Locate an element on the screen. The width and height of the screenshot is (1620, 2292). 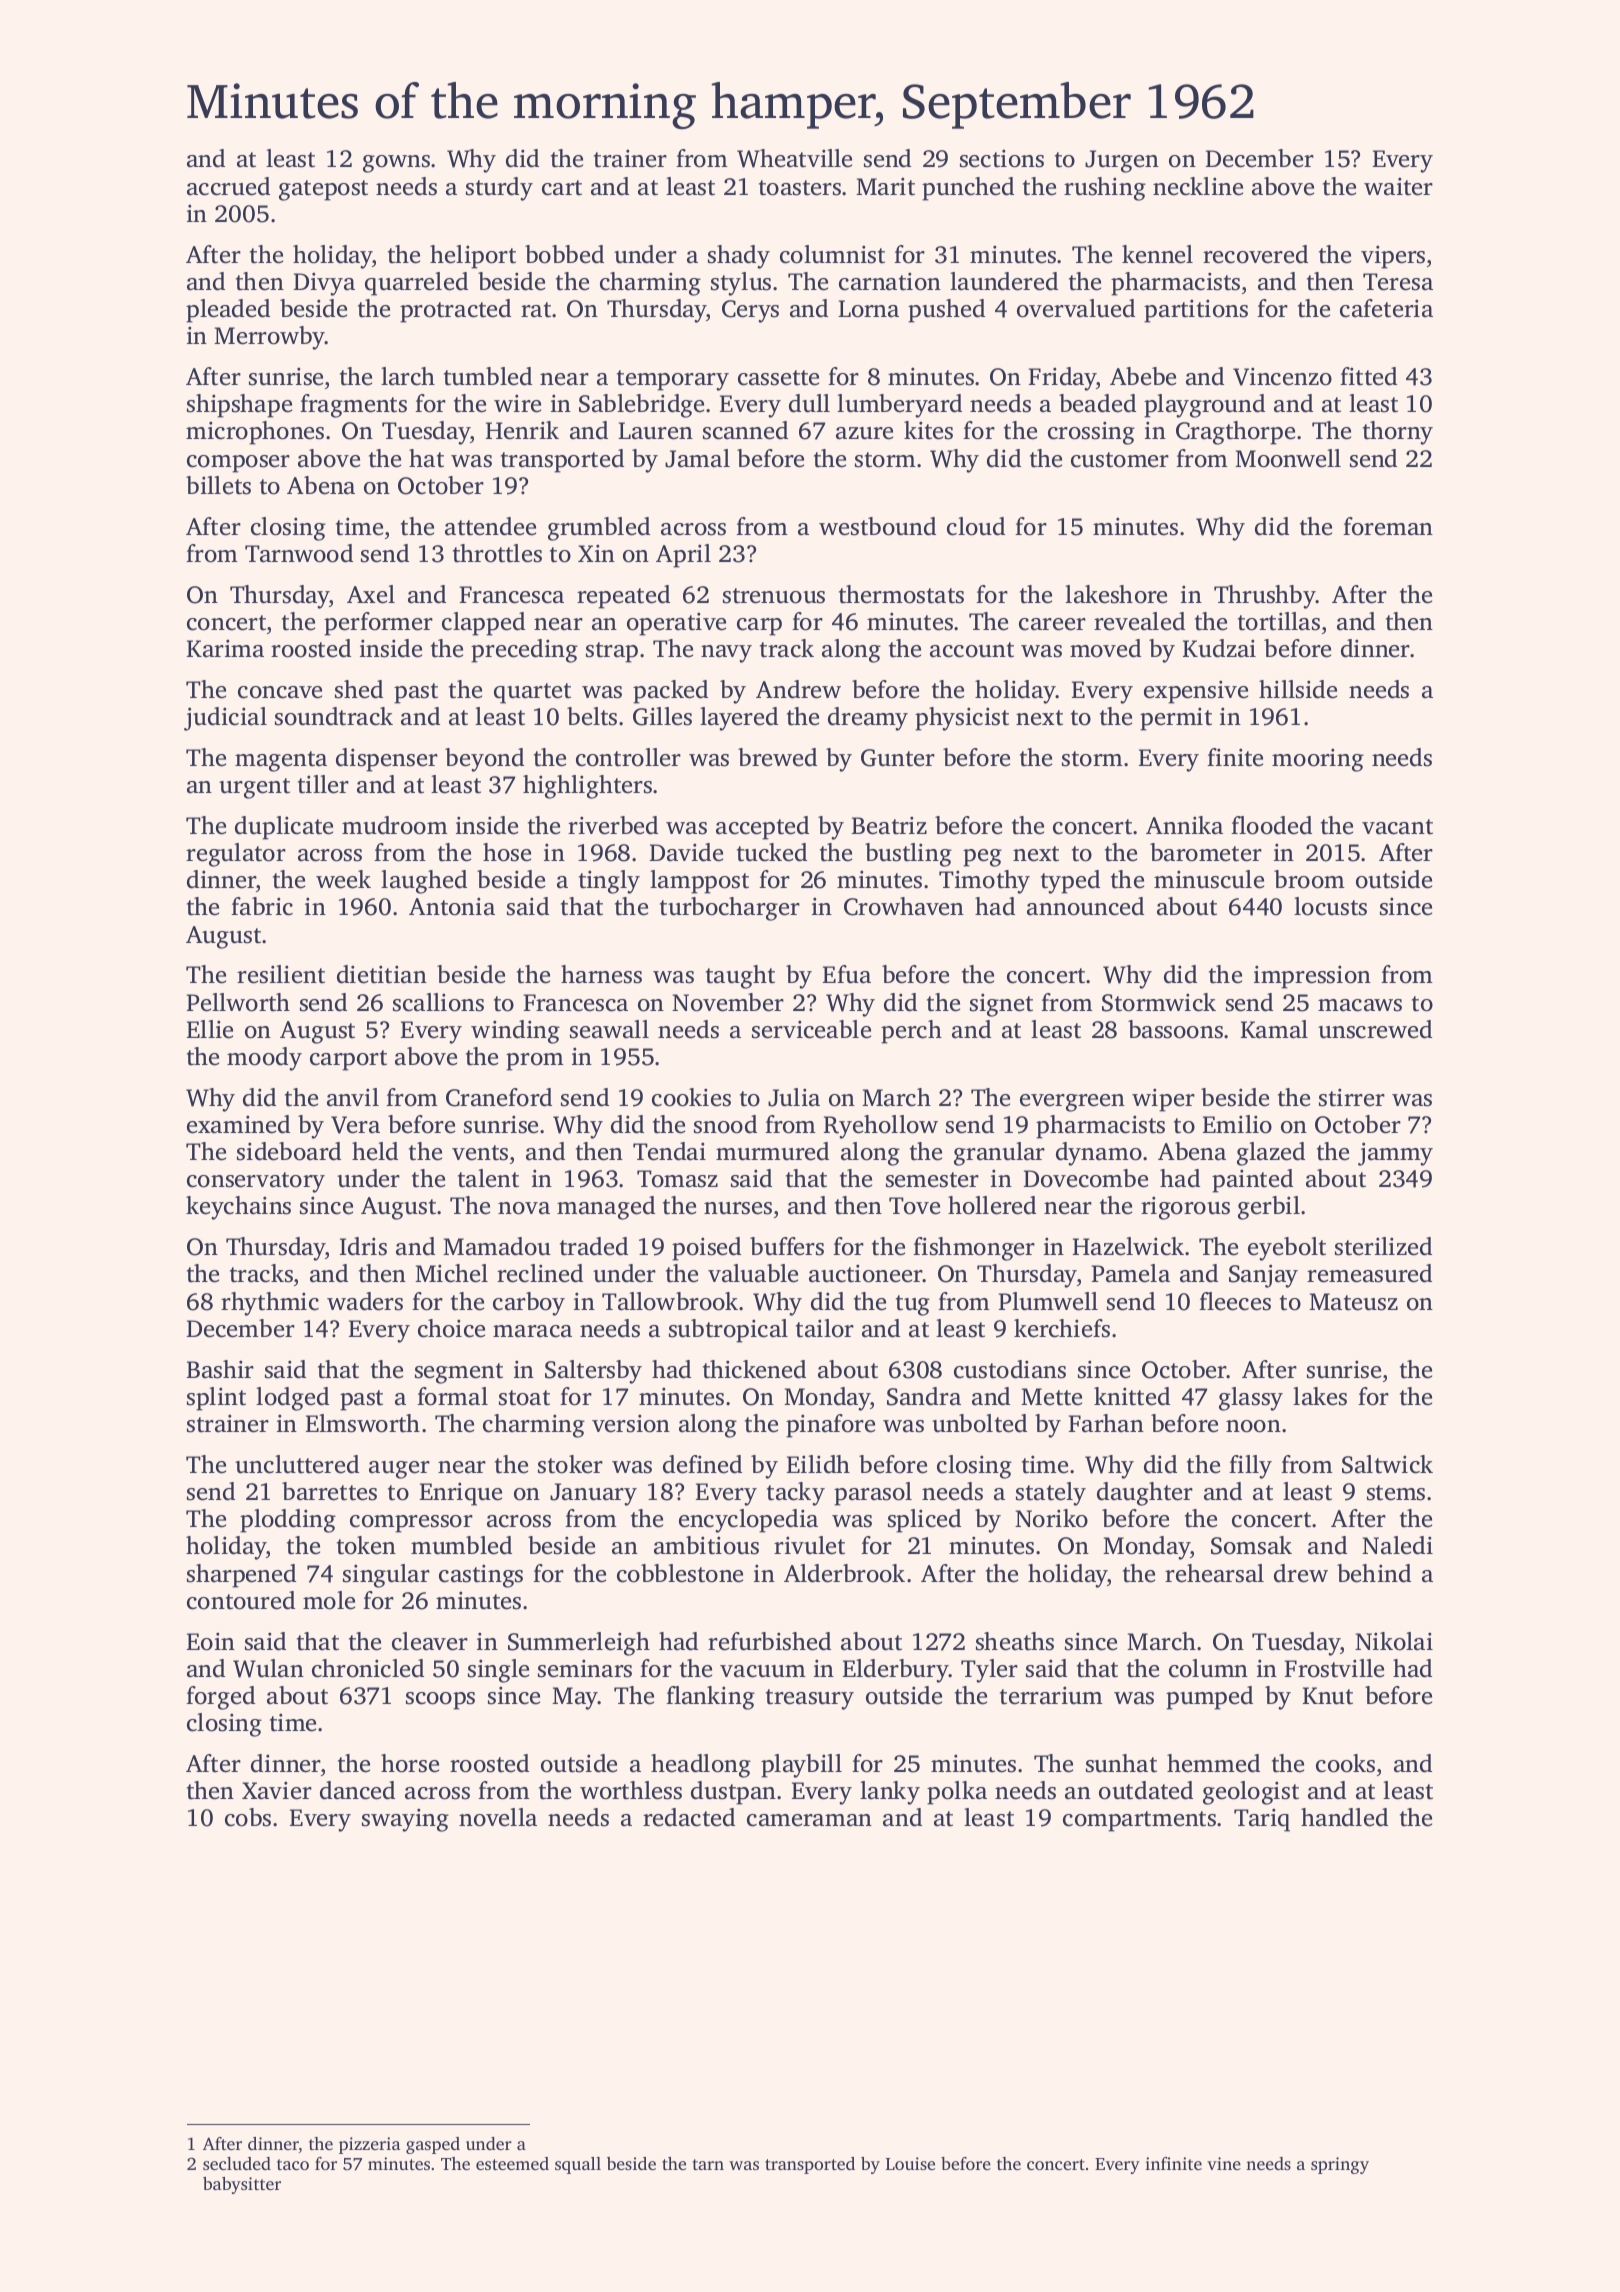
bassoons is located at coordinates (1175, 1029).
